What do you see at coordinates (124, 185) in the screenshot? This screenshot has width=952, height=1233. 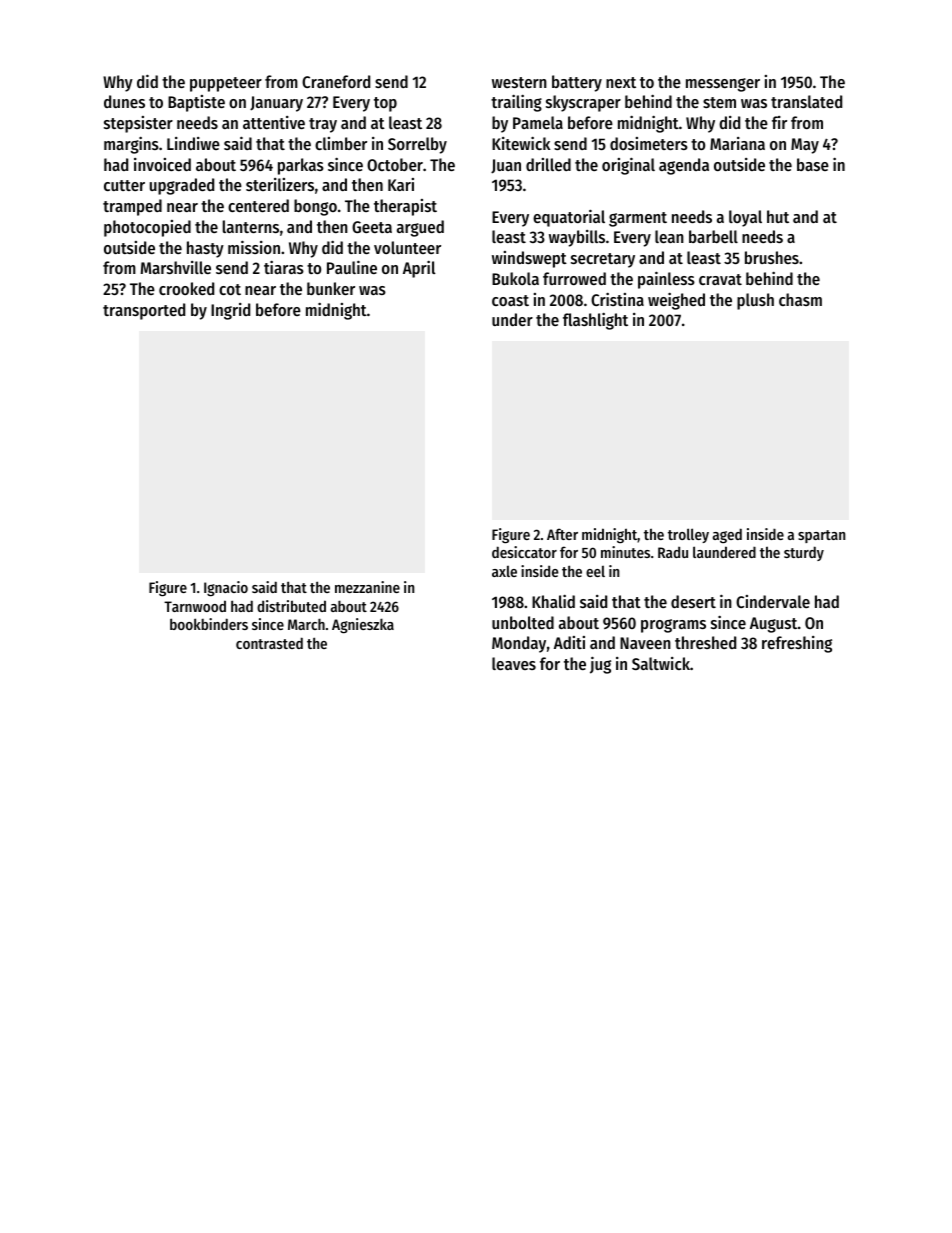 I see `cutter` at bounding box center [124, 185].
